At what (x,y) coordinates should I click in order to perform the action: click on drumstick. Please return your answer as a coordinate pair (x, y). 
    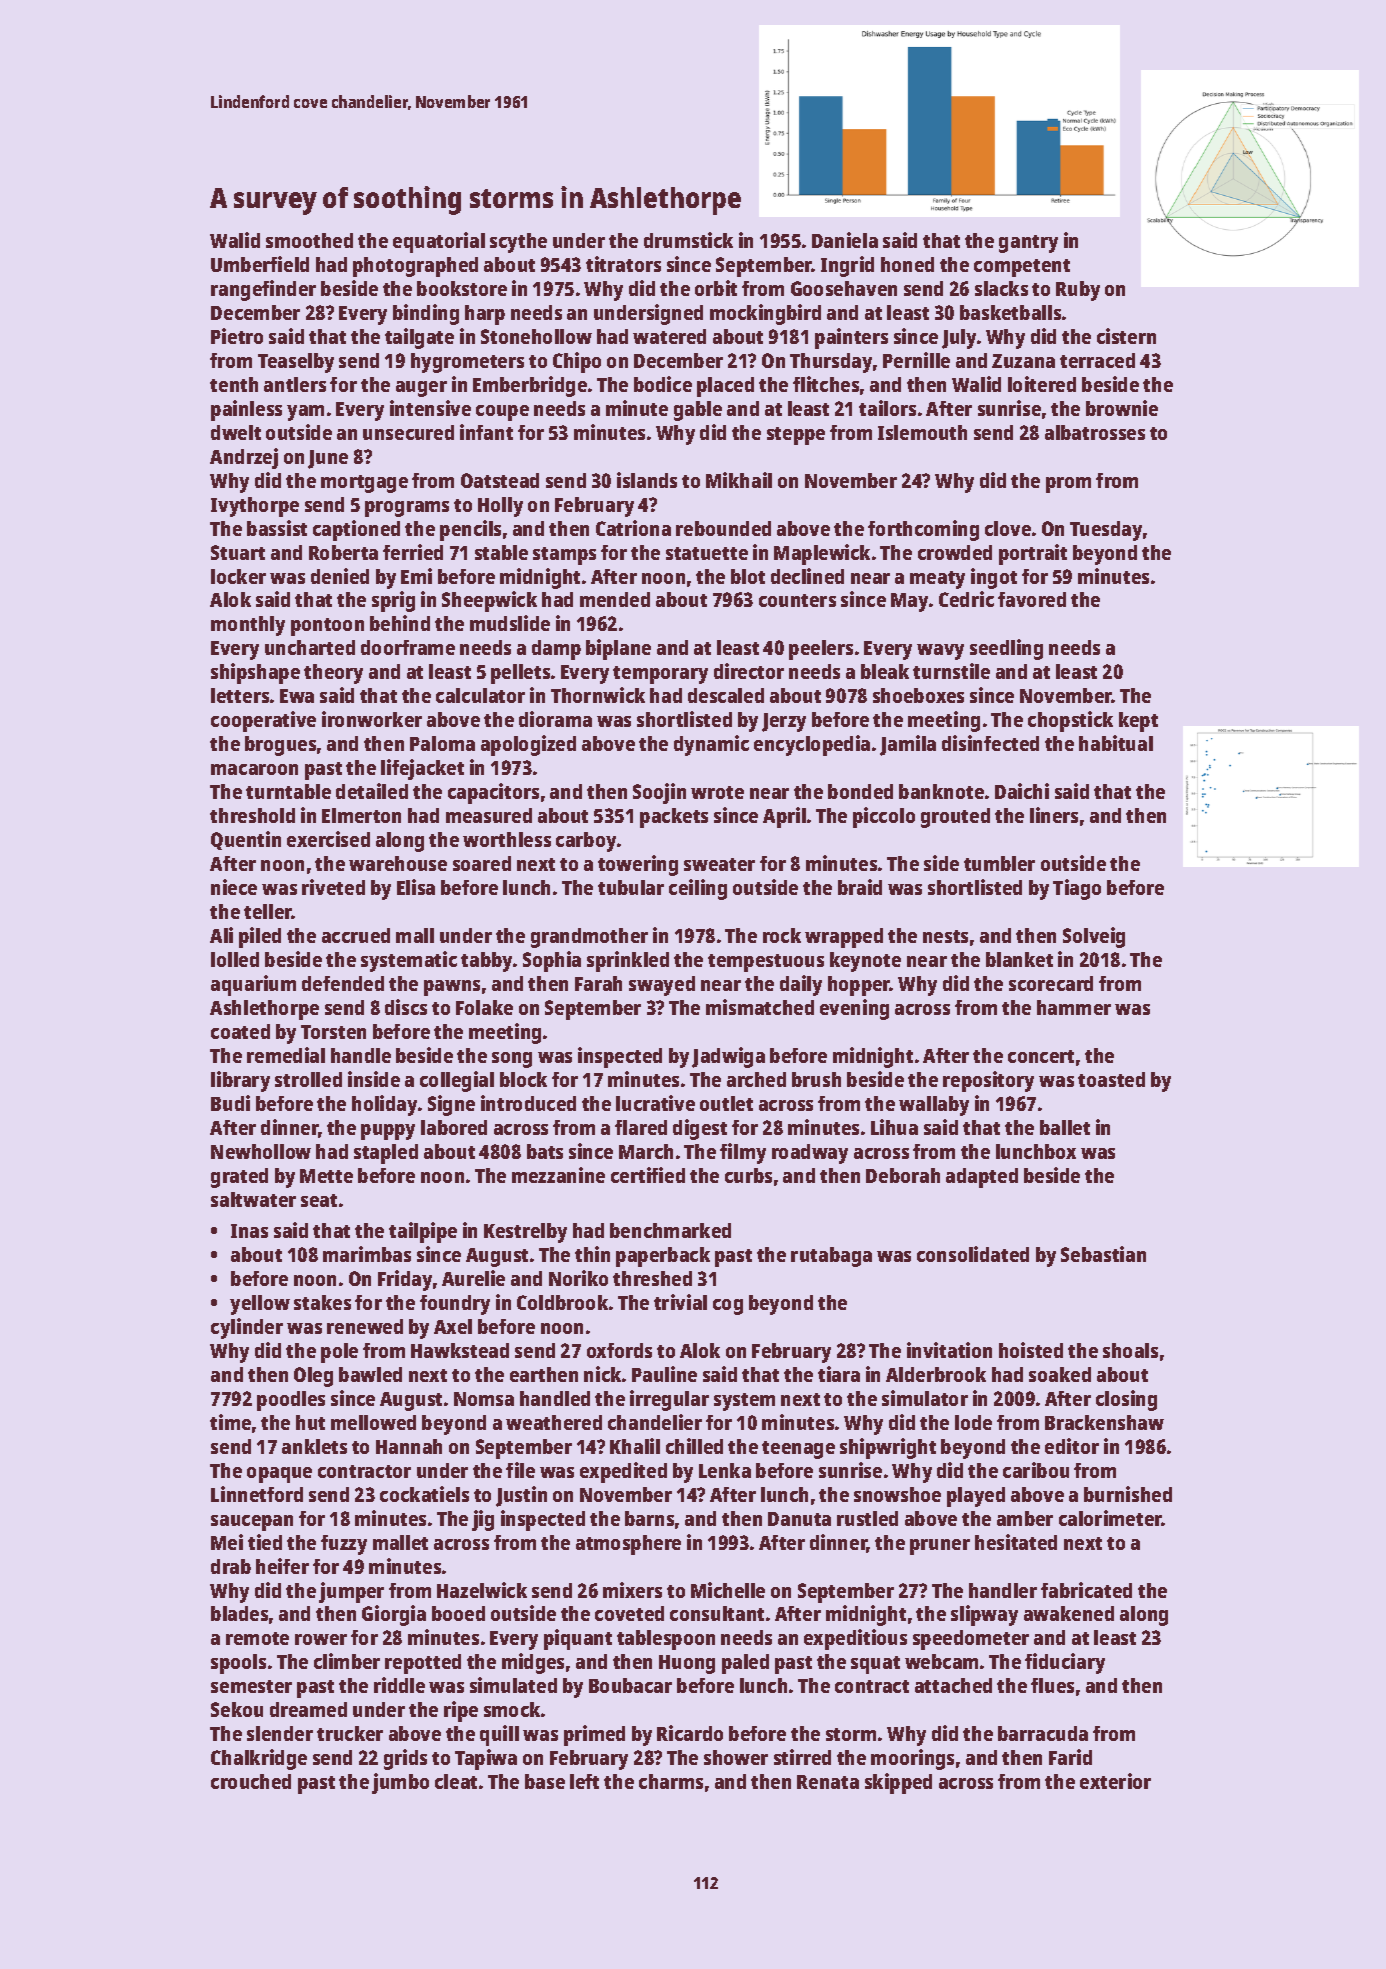
    Looking at the image, I should click on (688, 240).
